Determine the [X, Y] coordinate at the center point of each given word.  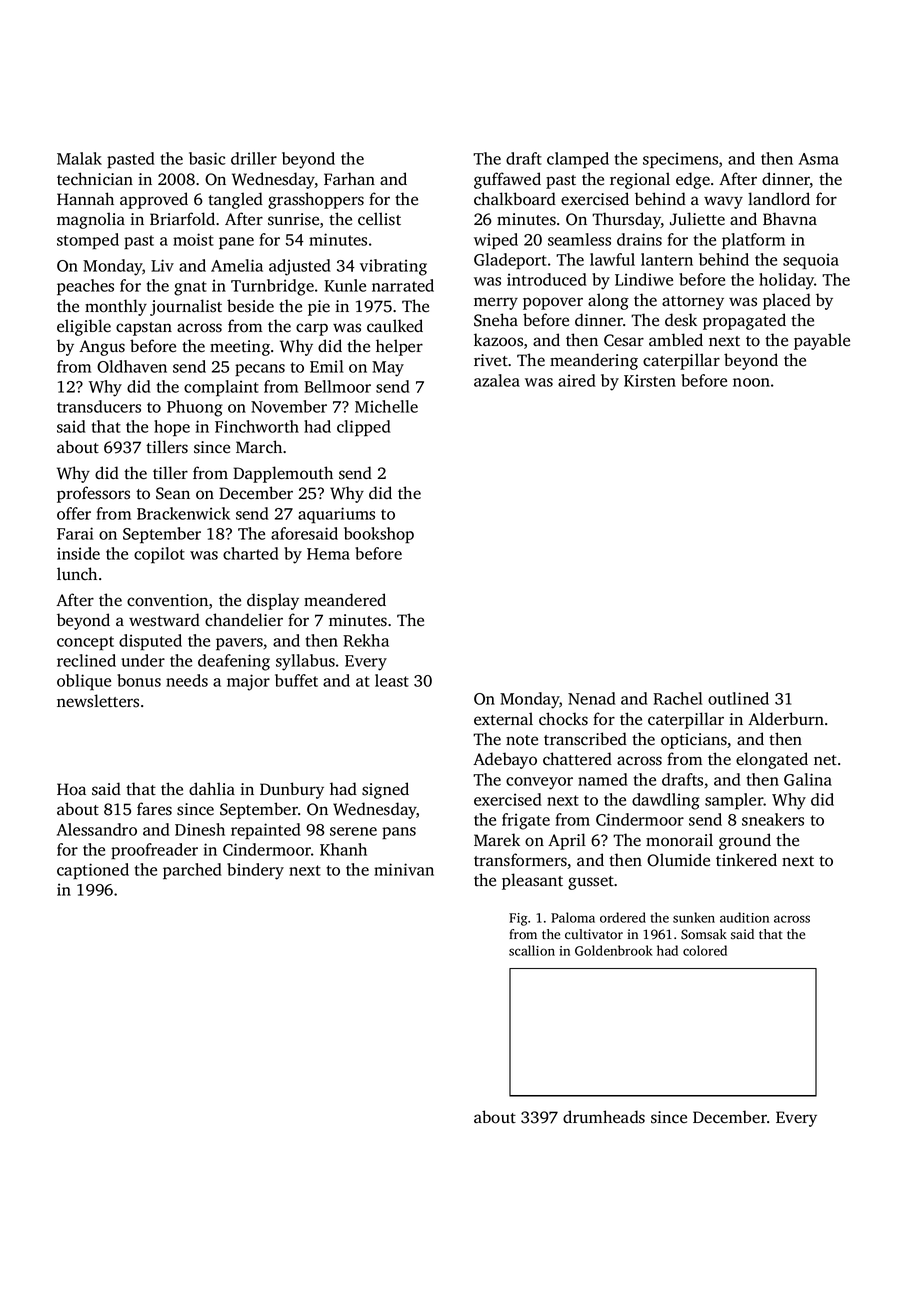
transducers [99, 406]
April [567, 841]
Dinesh [200, 829]
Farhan [349, 178]
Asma [819, 159]
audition [744, 917]
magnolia [91, 220]
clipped [364, 428]
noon [751, 382]
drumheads [604, 1117]
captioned [93, 871]
